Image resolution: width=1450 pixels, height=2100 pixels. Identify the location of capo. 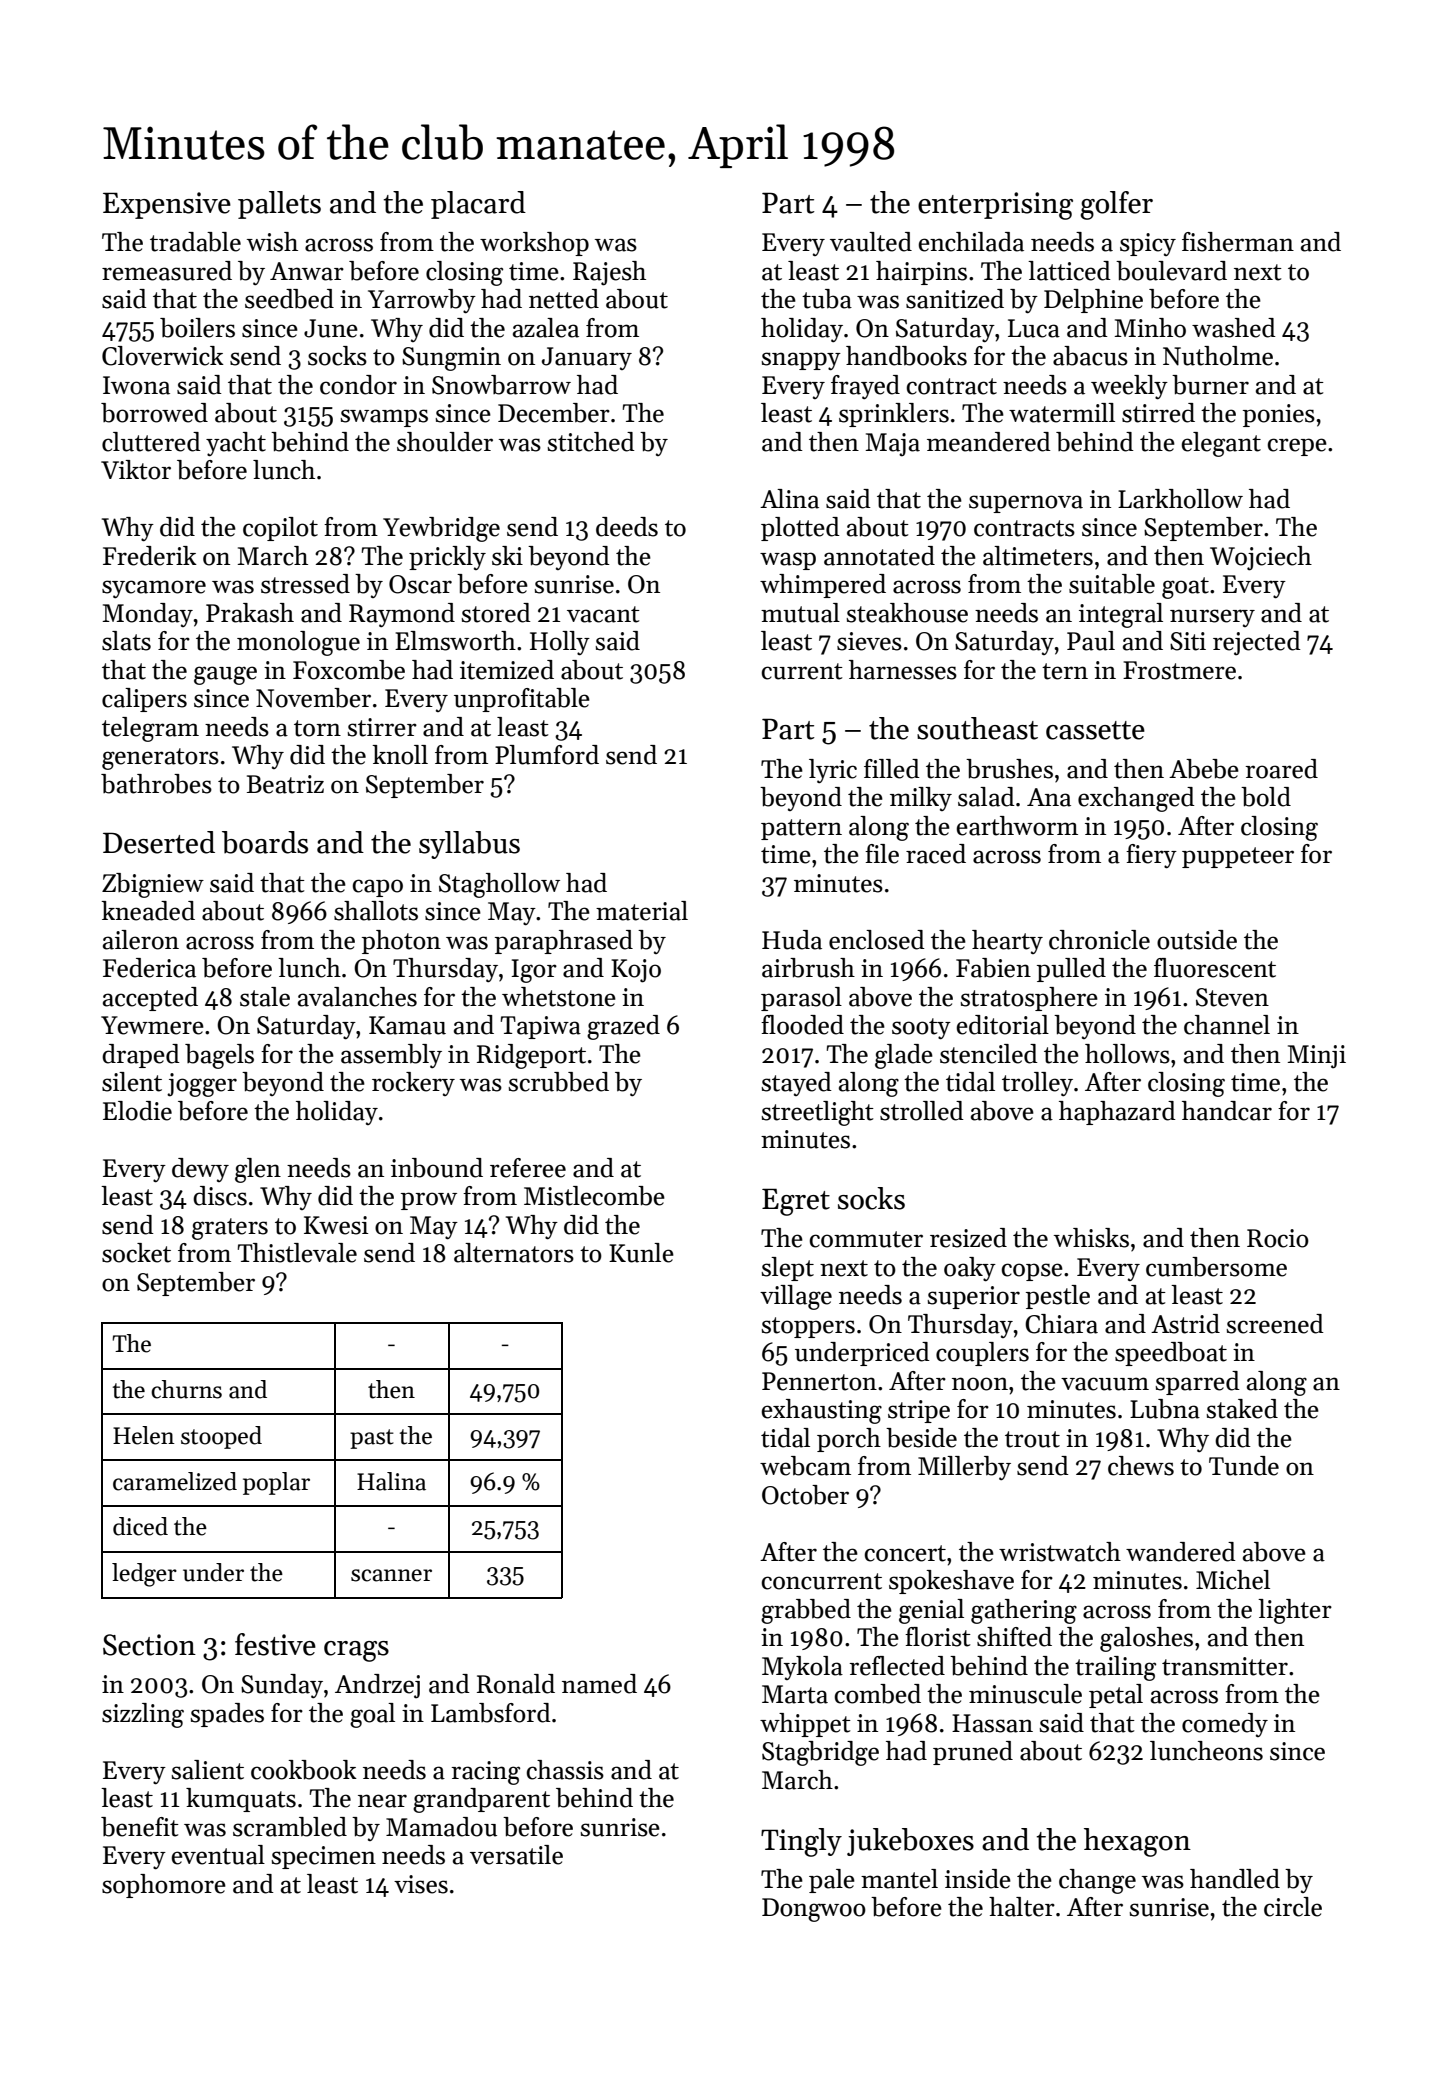
(378, 888).
